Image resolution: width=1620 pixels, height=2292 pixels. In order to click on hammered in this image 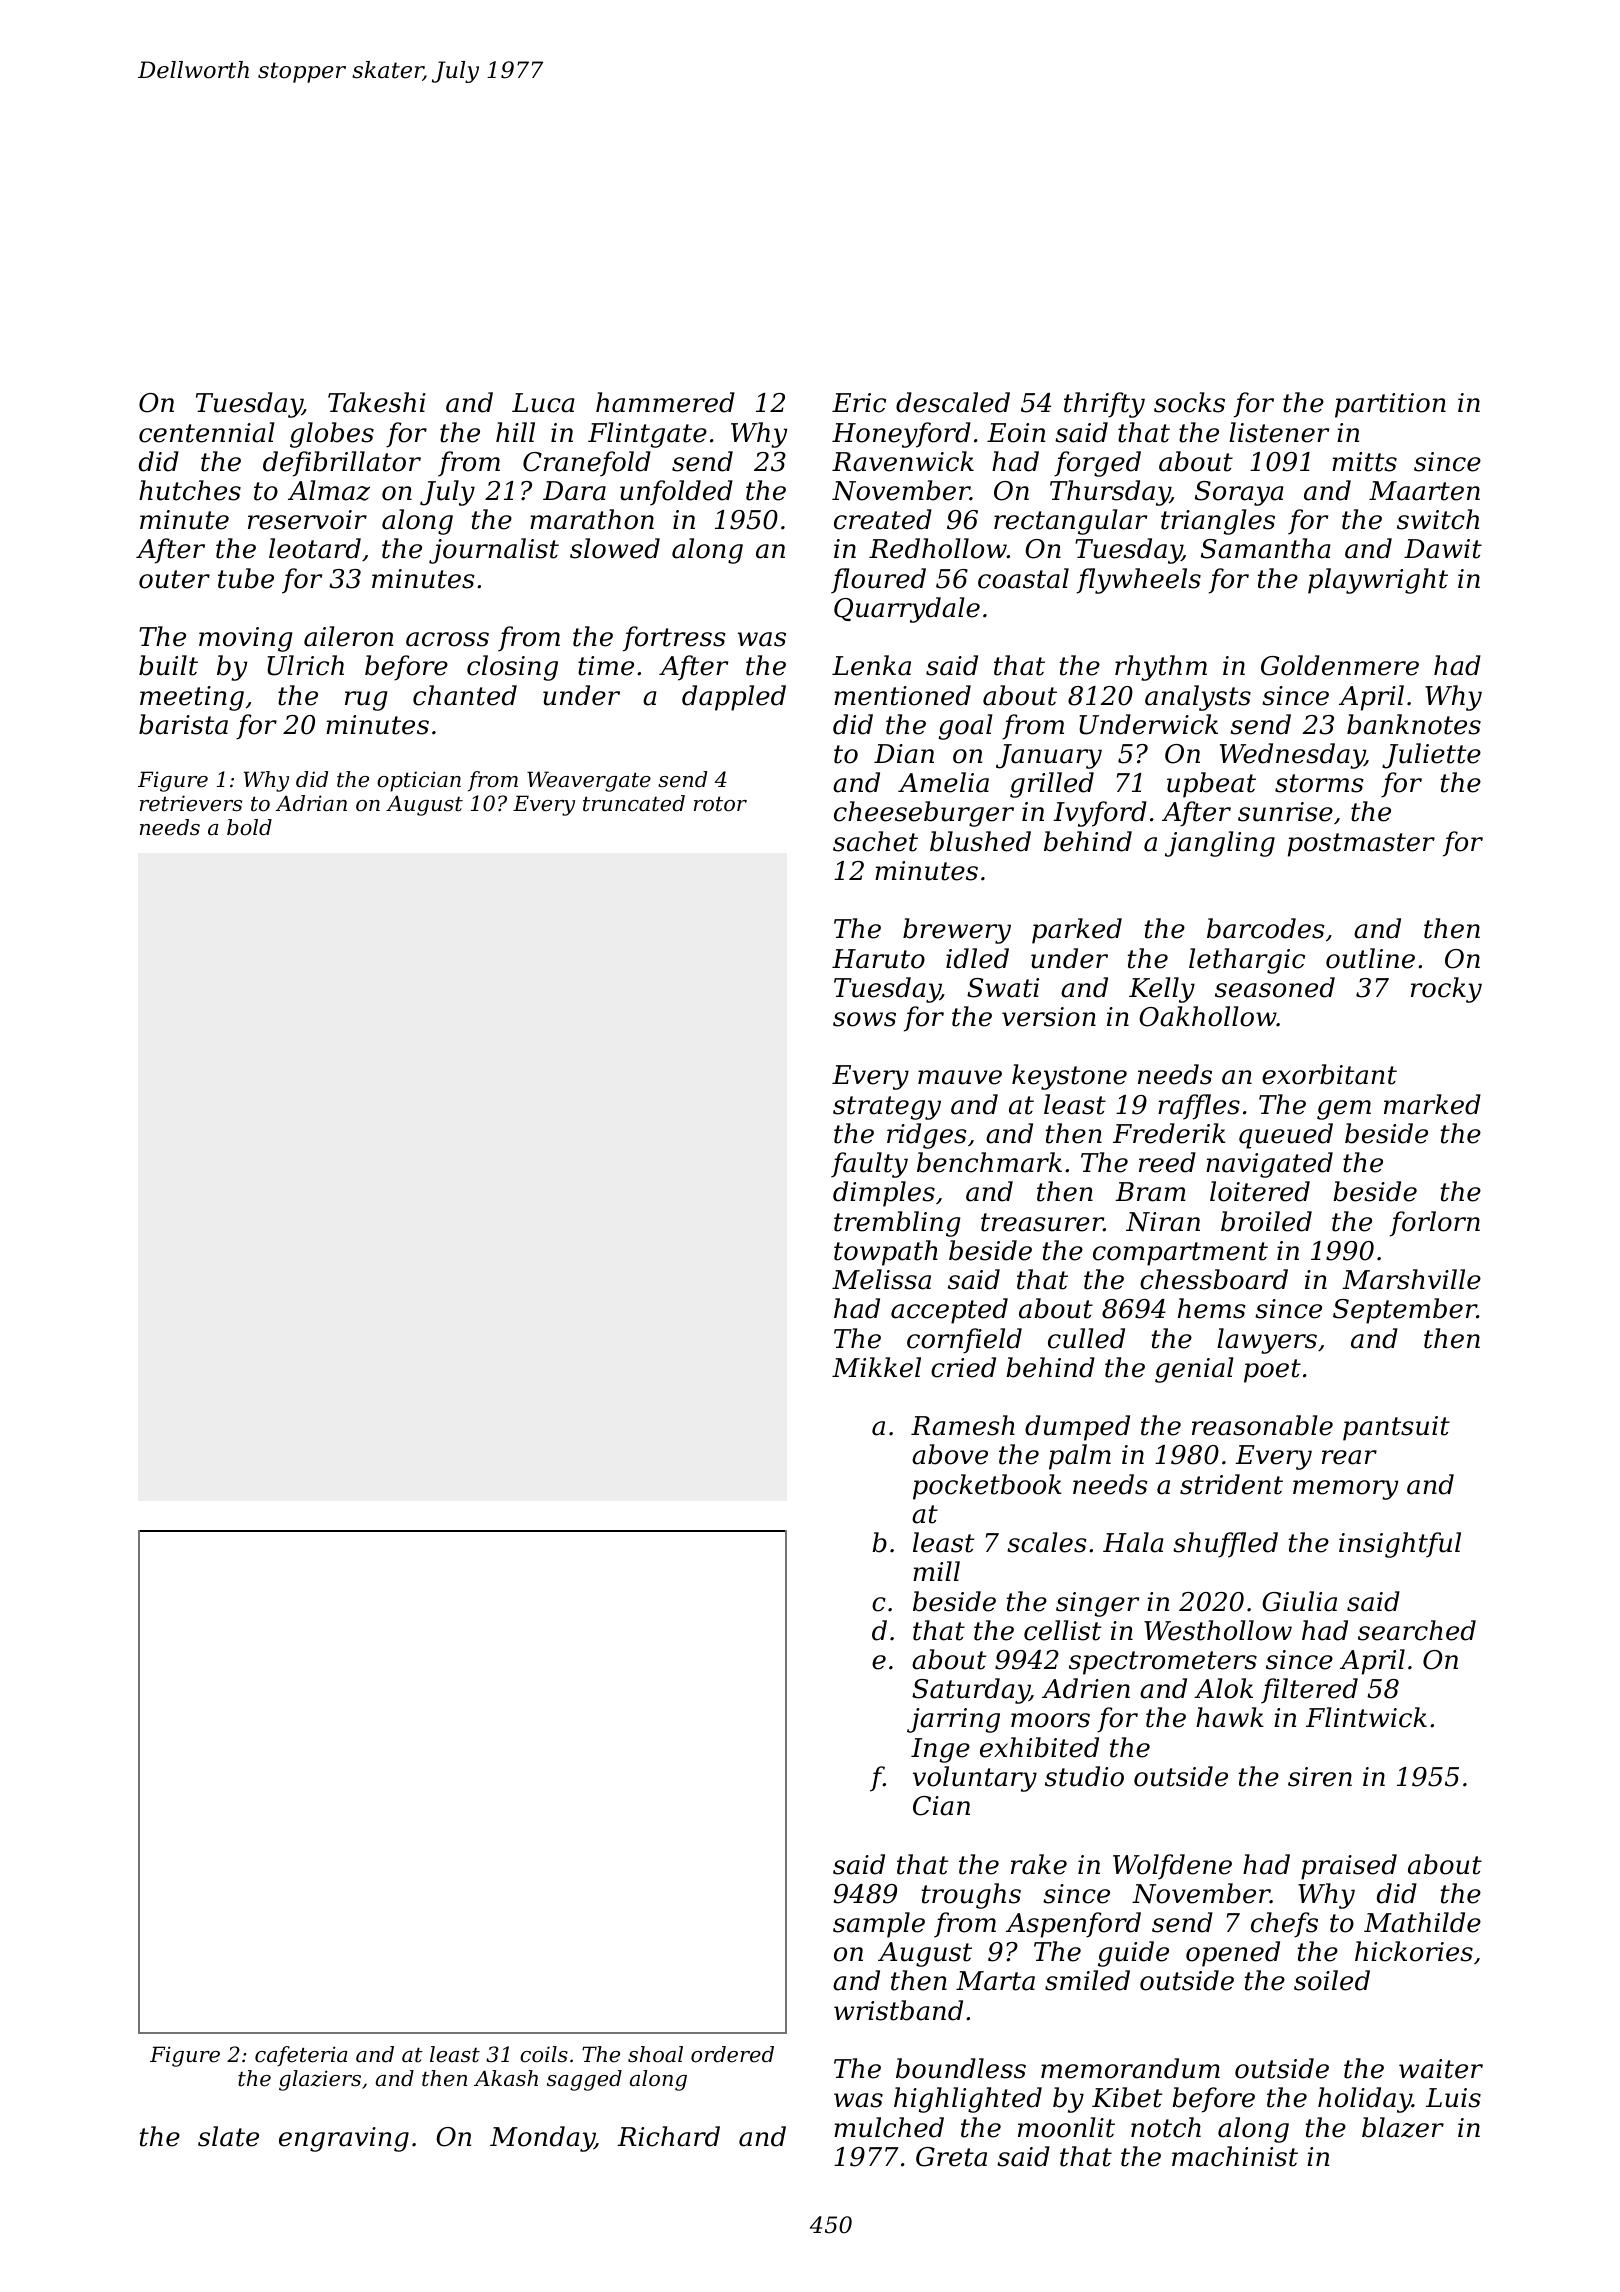, I will do `click(665, 402)`.
